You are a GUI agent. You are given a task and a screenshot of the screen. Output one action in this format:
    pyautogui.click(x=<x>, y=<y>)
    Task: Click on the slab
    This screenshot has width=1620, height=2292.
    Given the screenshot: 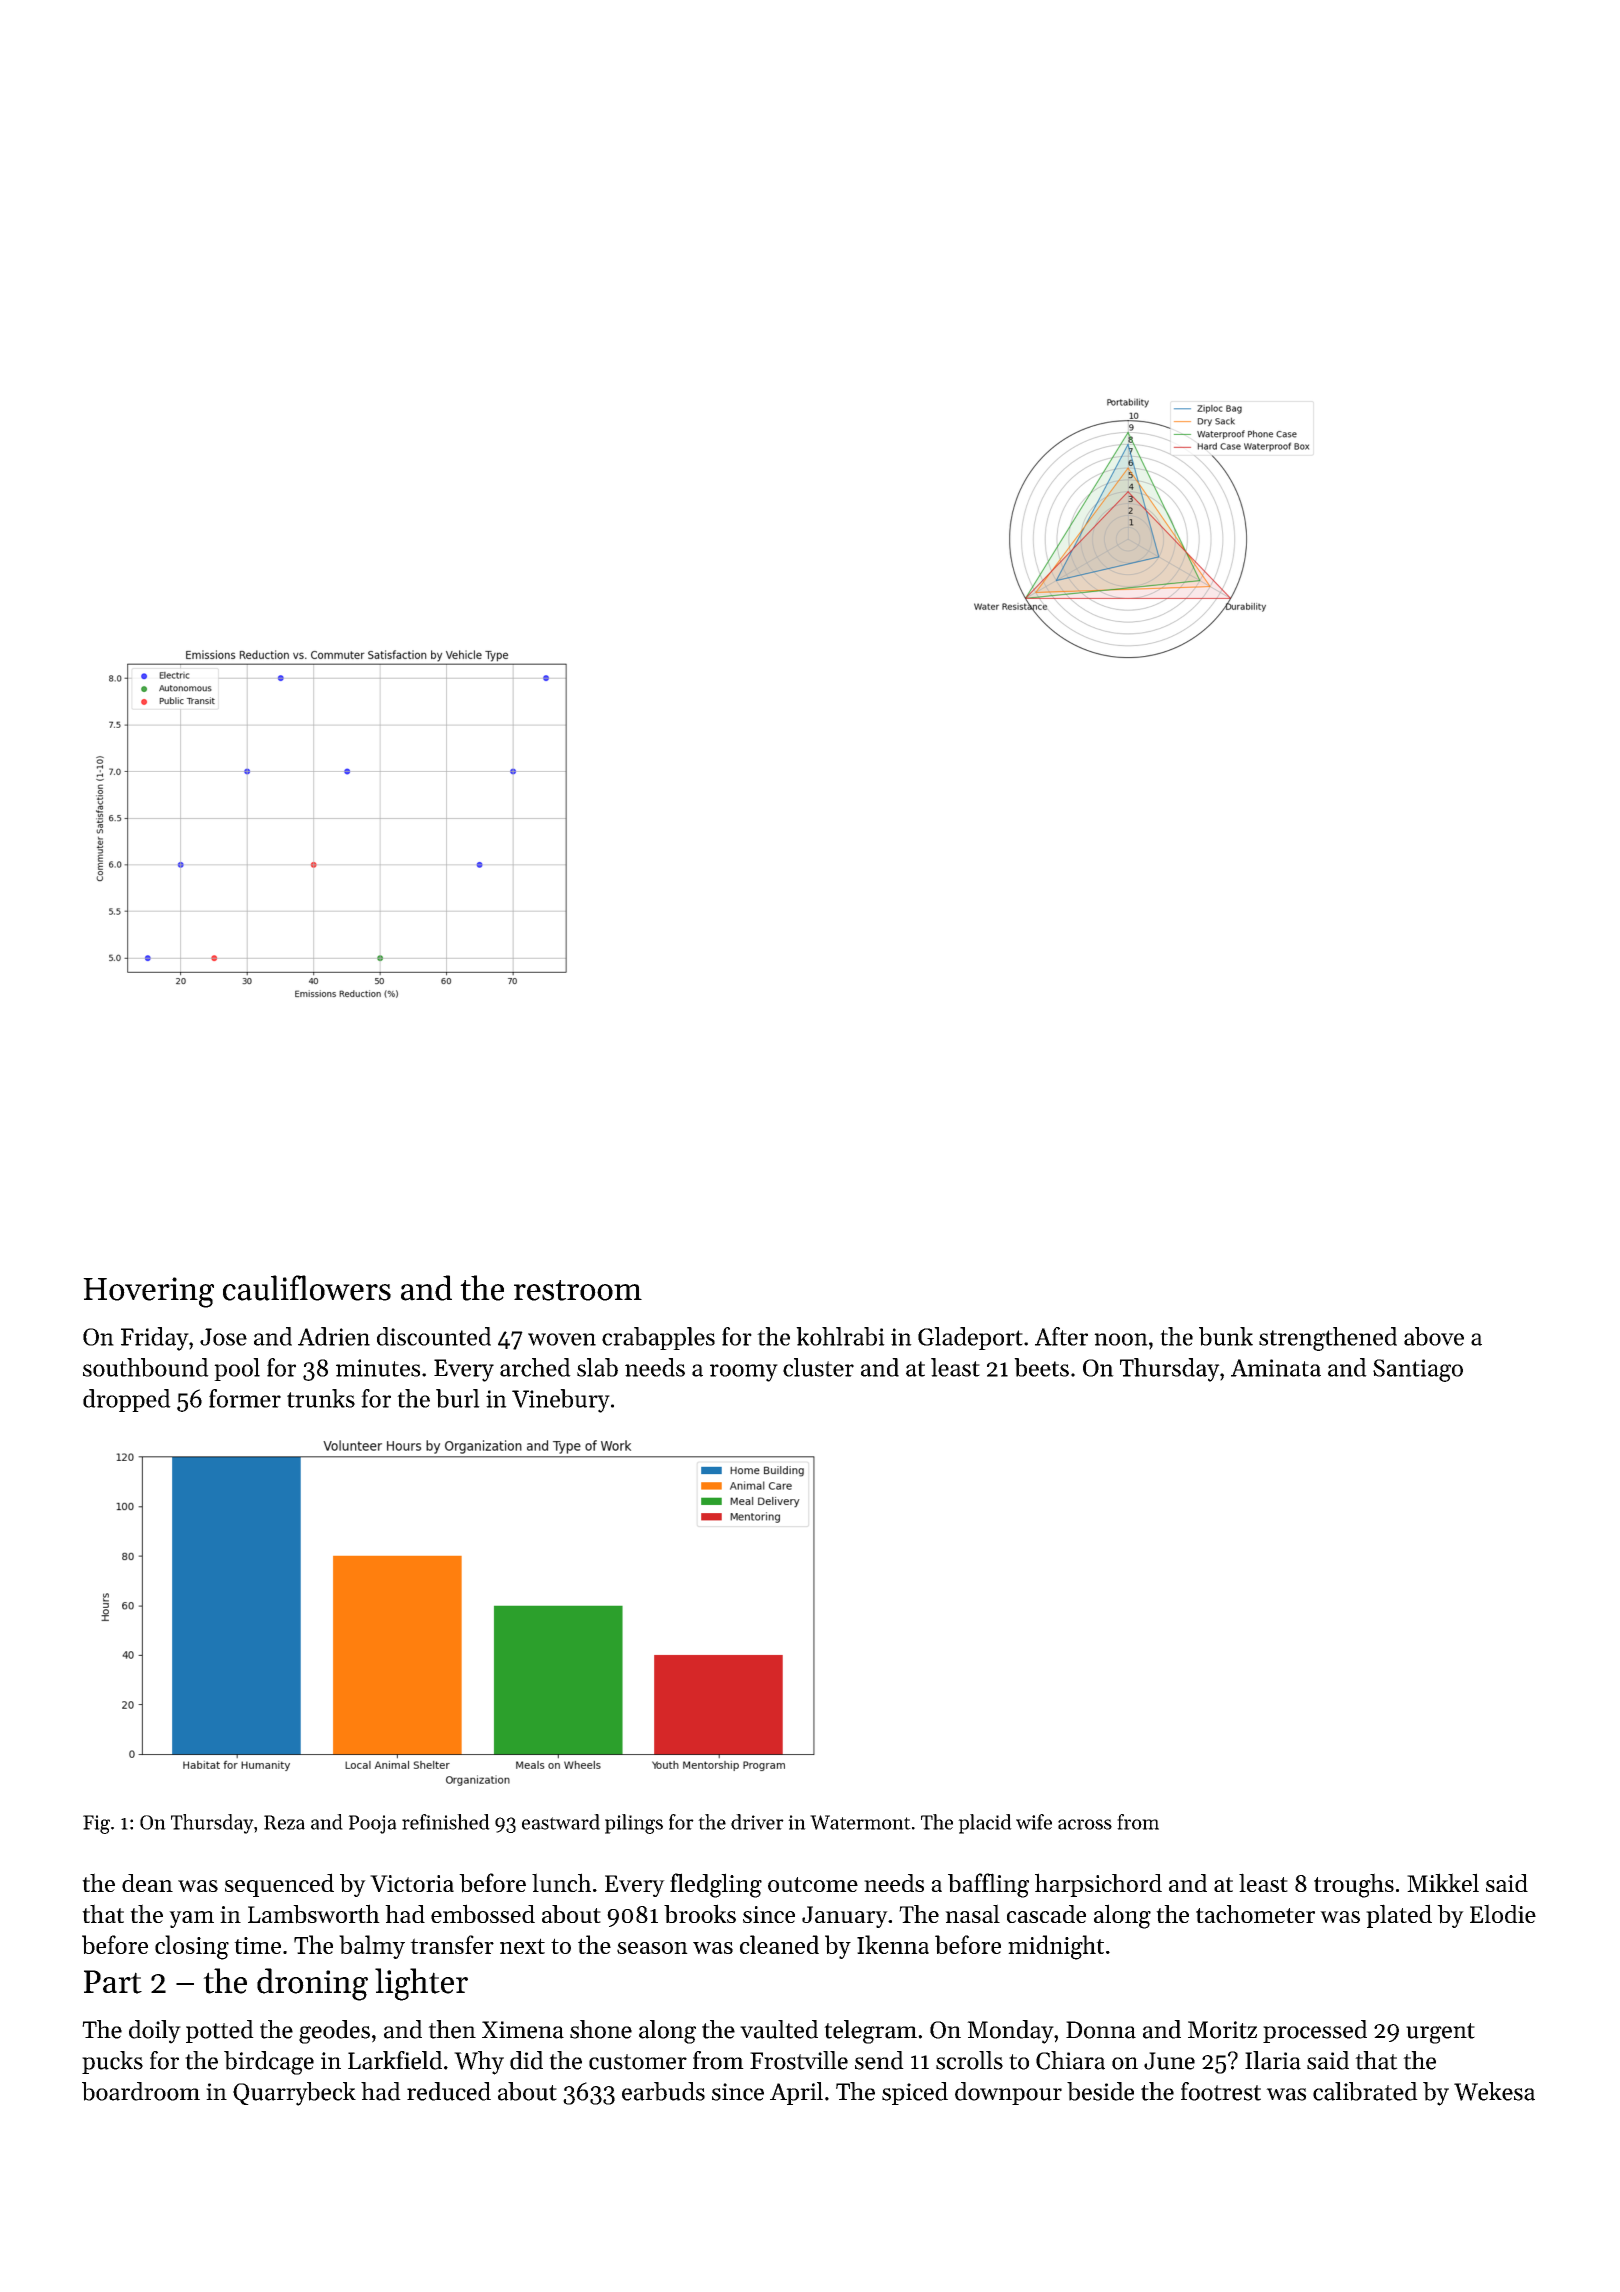 What is the action you would take?
    pyautogui.click(x=597, y=1367)
